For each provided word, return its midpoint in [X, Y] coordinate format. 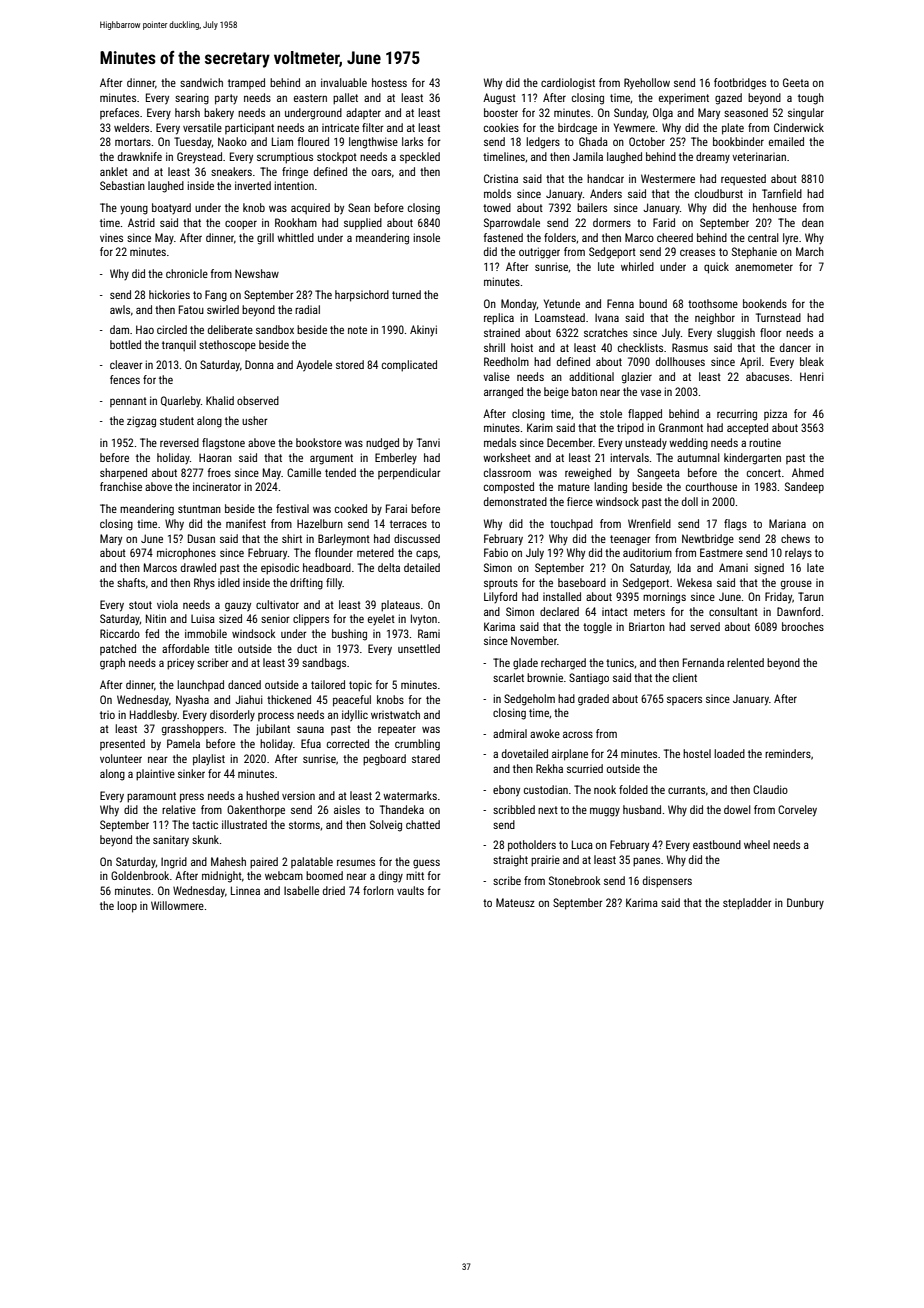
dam [119, 329]
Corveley [797, 811]
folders [560, 237]
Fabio [496, 552]
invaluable [344, 82]
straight [510, 861]
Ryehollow [647, 84]
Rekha [549, 768]
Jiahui [249, 699]
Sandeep [804, 488]
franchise [121, 486]
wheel [757, 844]
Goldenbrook [140, 875]
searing [192, 99]
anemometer [764, 267]
